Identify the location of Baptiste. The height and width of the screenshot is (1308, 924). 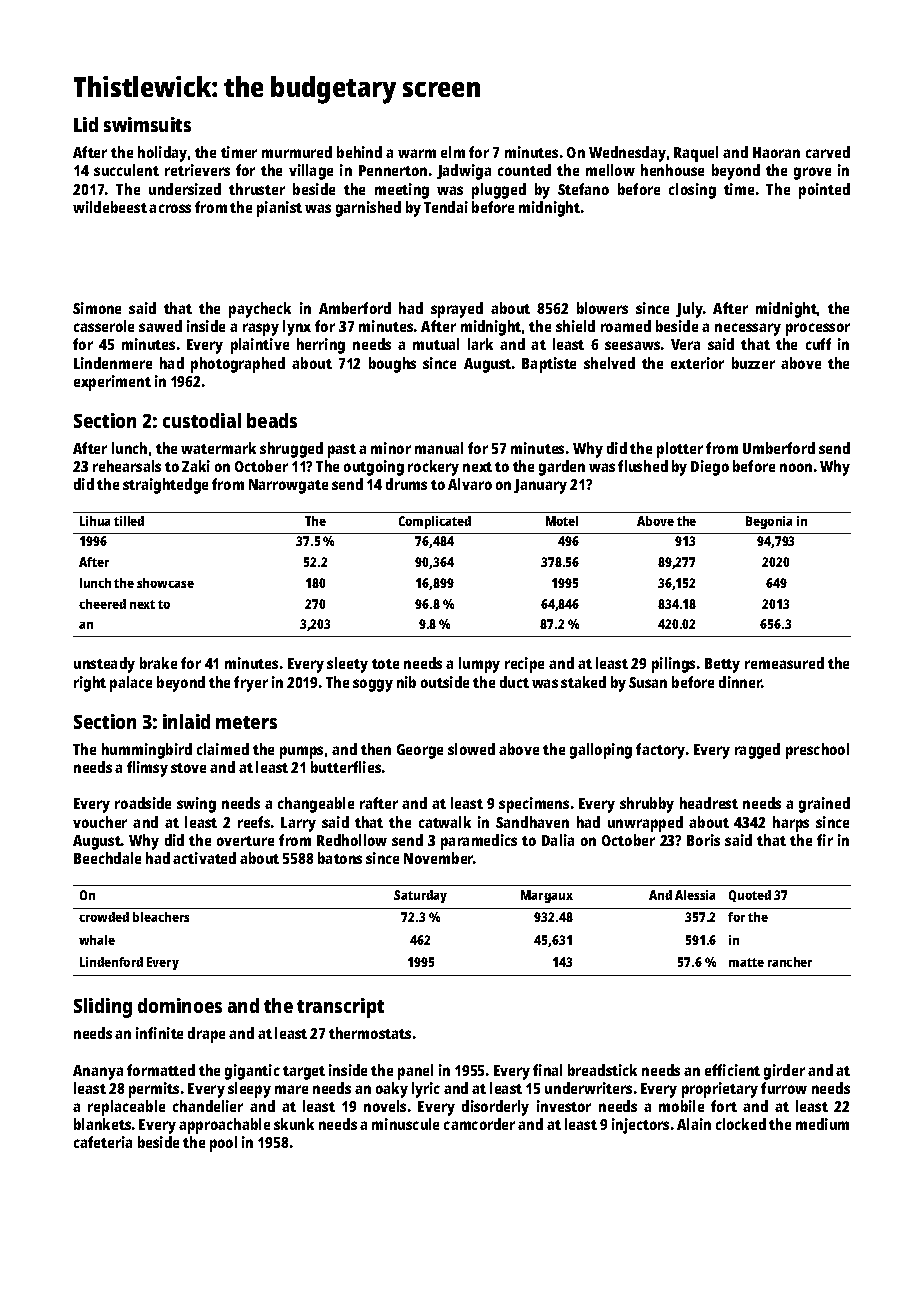
(549, 365).
